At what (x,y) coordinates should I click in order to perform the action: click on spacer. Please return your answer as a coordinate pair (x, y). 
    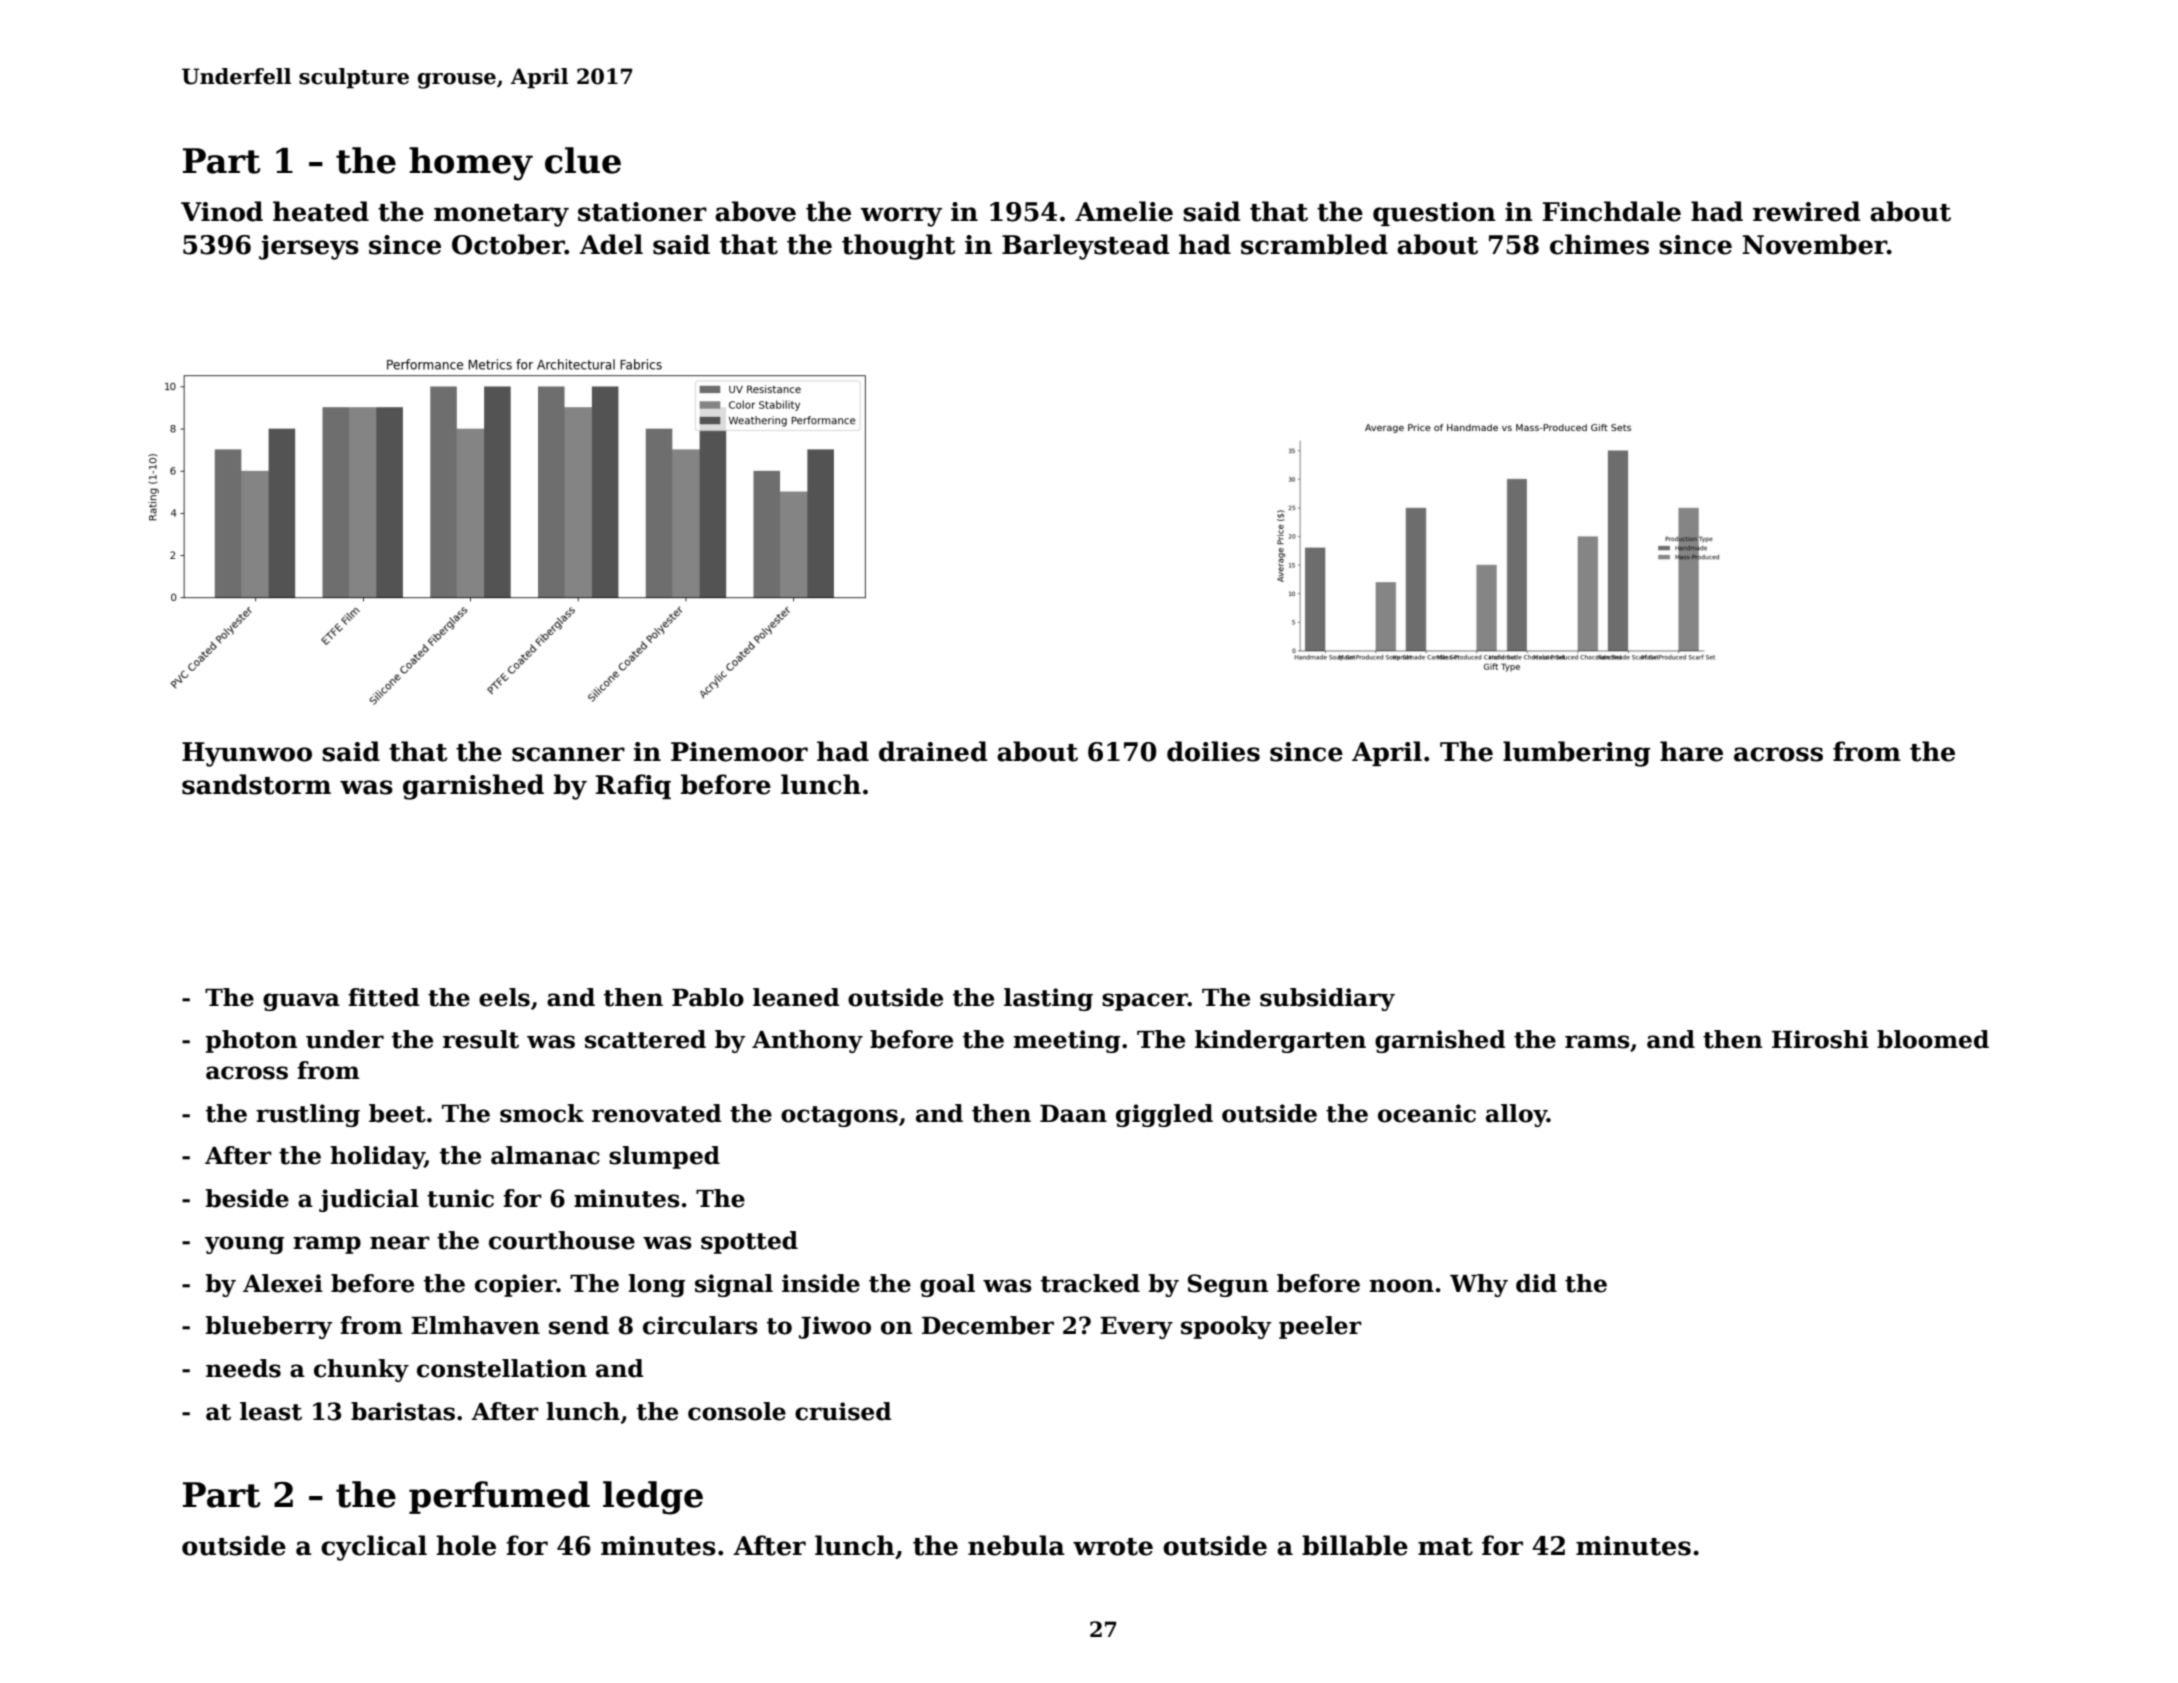
    Looking at the image, I should click on (1145, 1002).
